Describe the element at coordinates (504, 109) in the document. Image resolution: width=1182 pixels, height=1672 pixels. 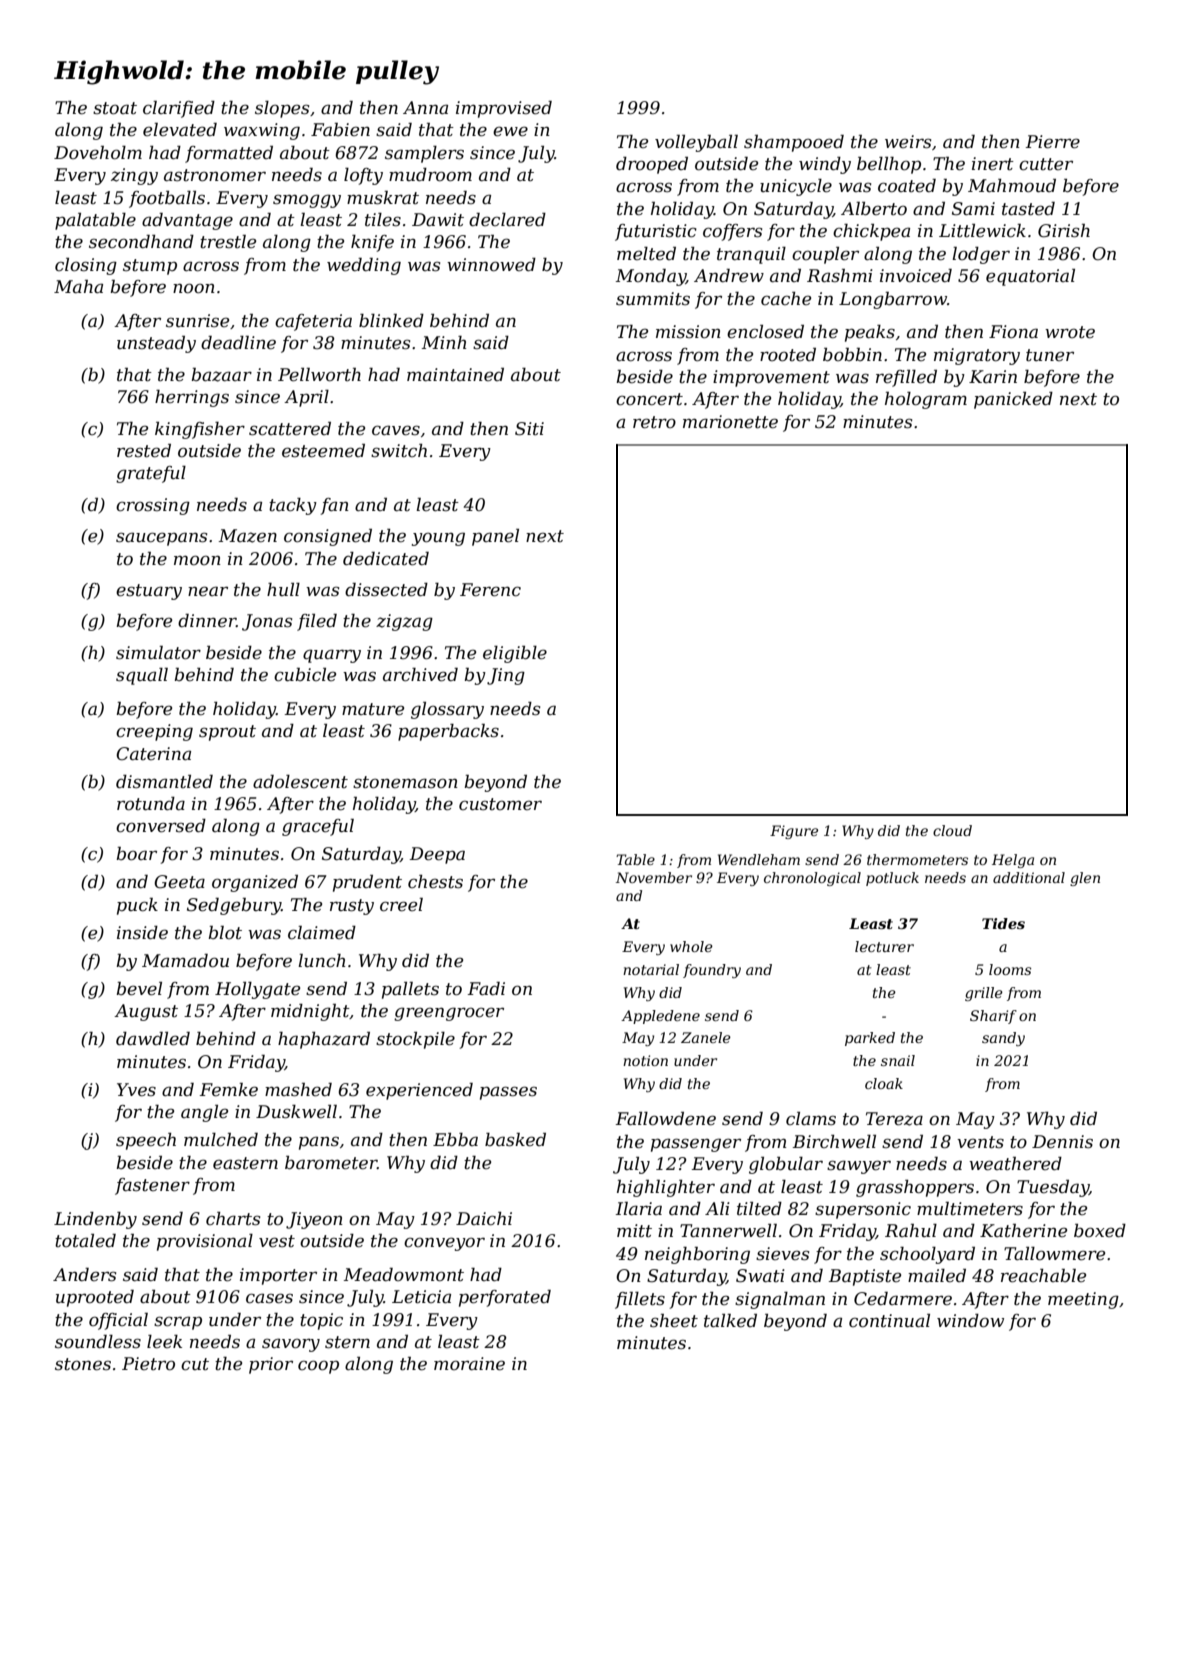
I see `improvised` at that location.
